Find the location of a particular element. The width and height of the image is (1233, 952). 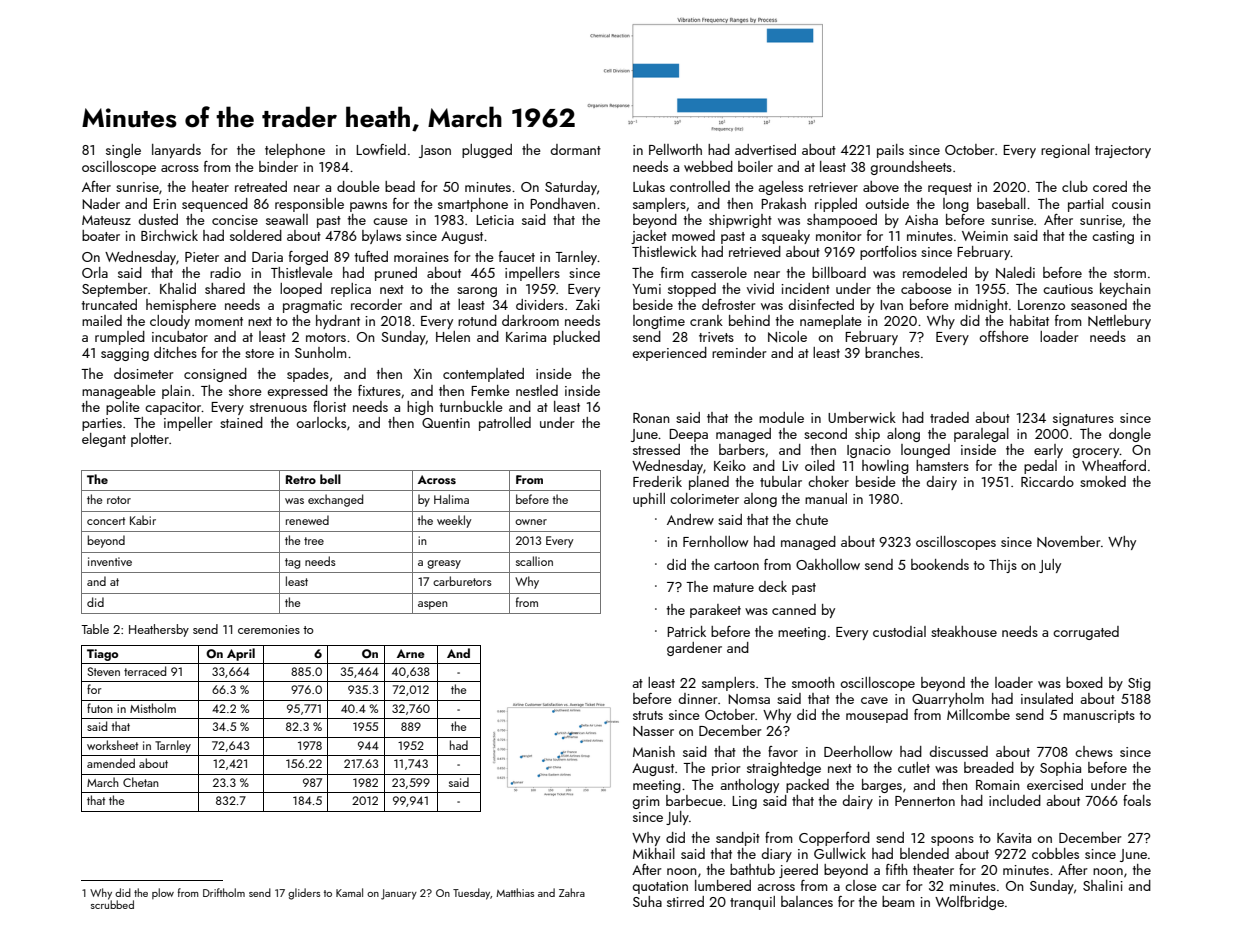

advertised is located at coordinates (765, 149).
